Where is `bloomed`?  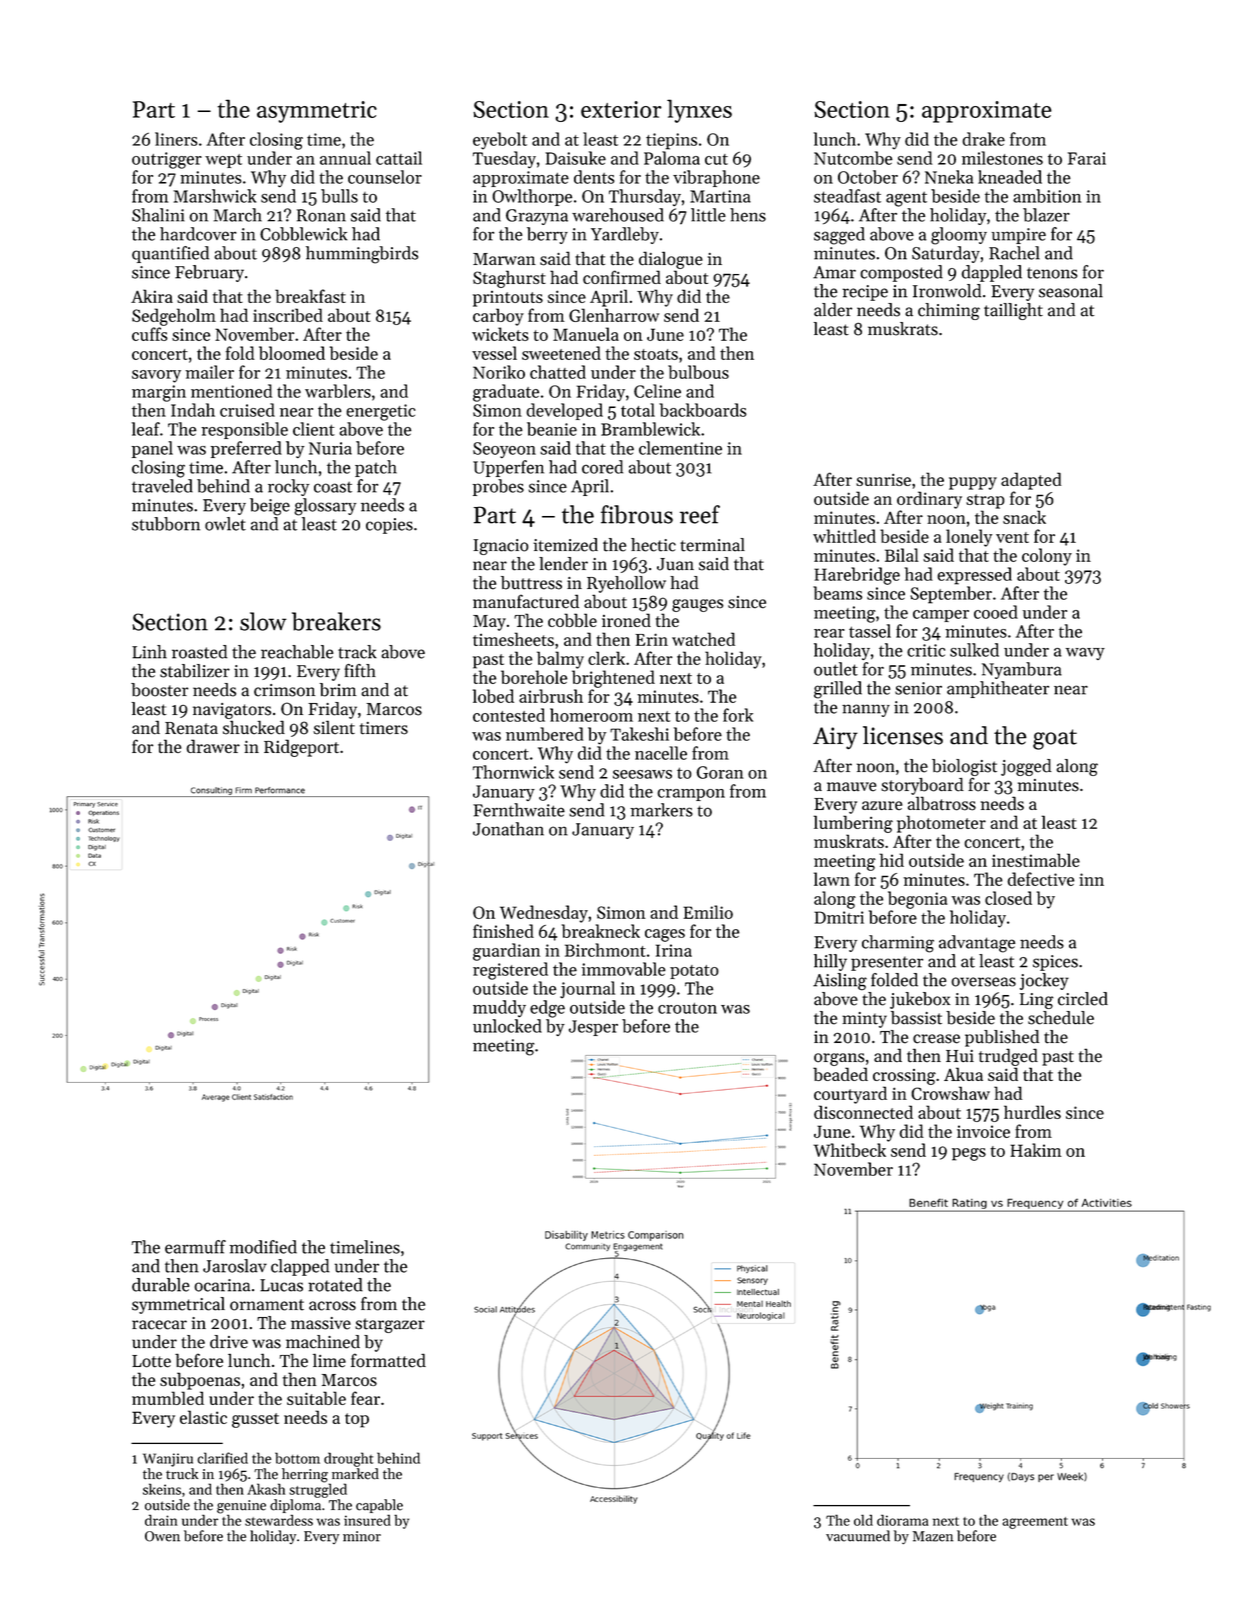 bloomed is located at coordinates (292, 353).
